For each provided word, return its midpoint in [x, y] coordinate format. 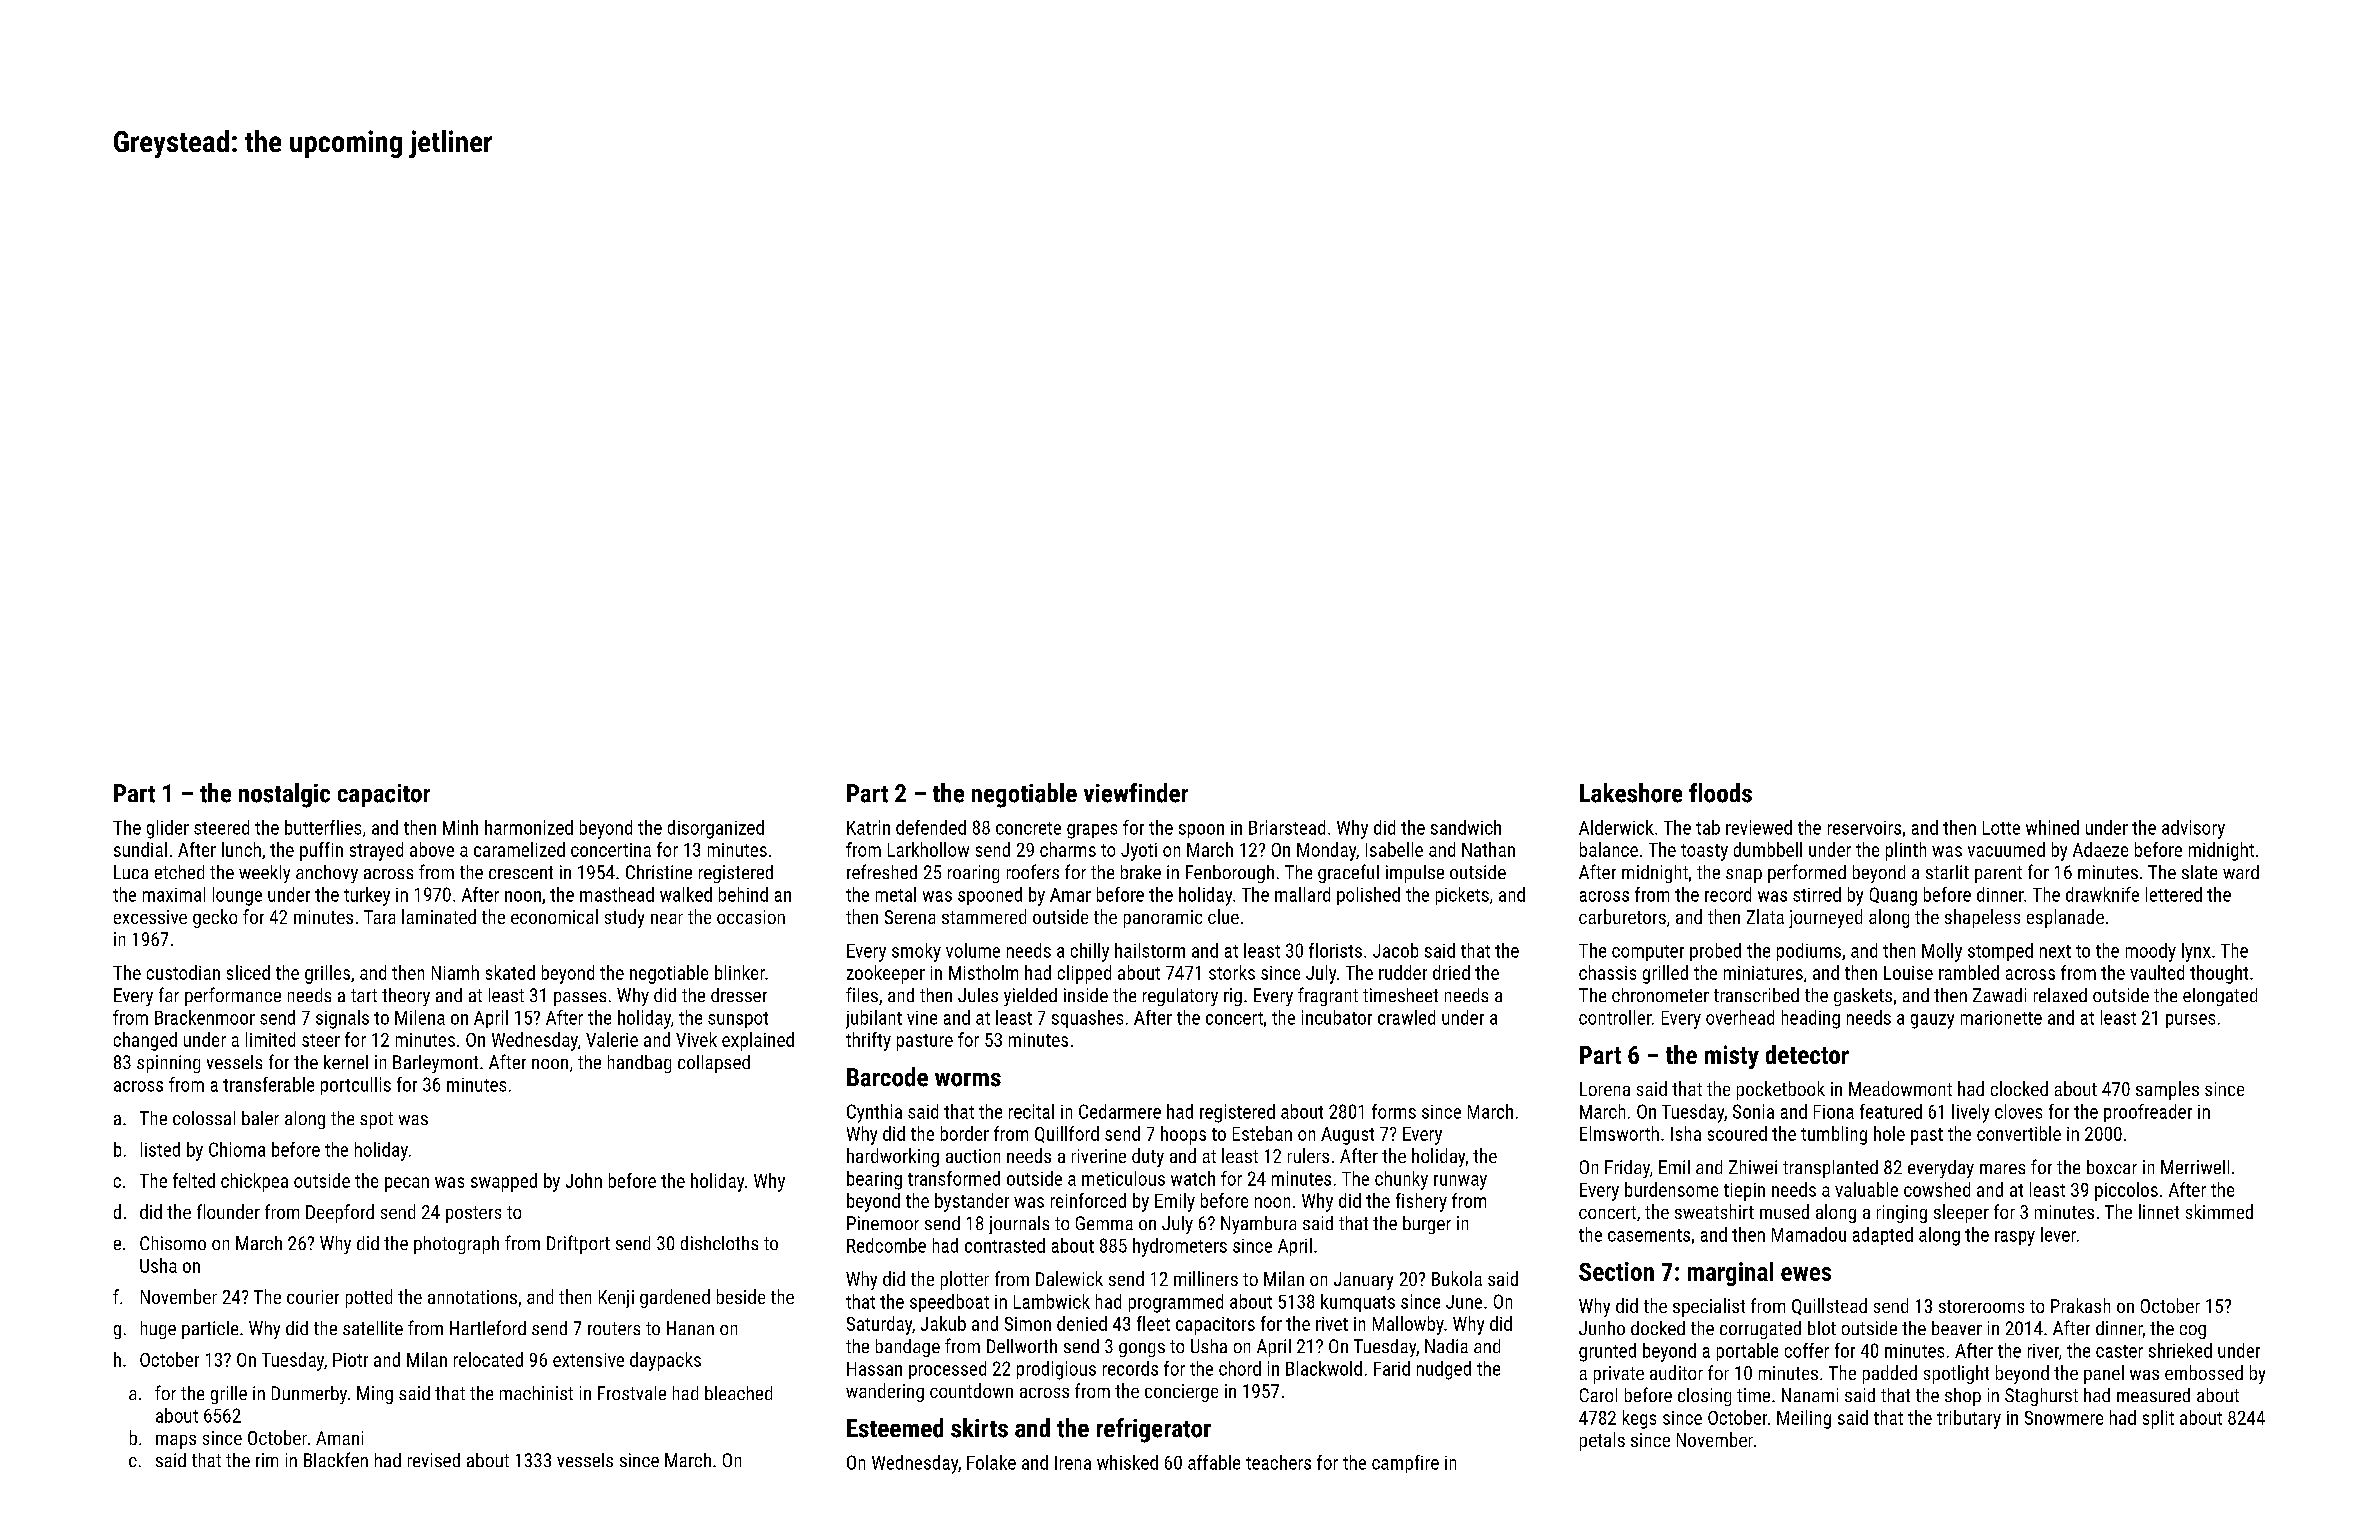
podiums [1809, 952]
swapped [504, 1182]
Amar [1070, 895]
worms [968, 1080]
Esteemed [895, 1428]
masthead [617, 894]
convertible [2019, 1133]
